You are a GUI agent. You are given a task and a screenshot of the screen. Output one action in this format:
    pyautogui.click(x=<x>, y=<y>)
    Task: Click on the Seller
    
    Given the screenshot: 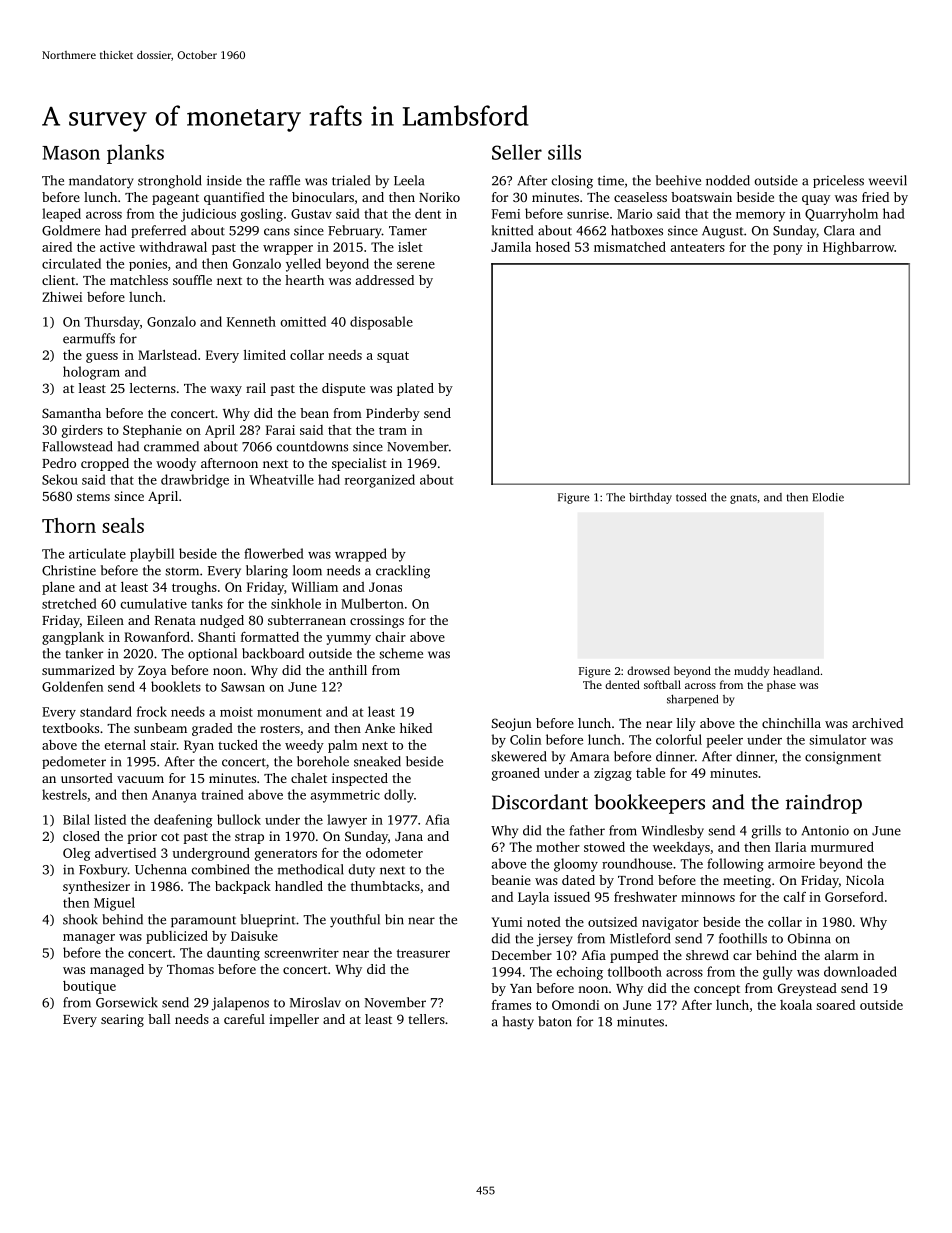 What is the action you would take?
    pyautogui.click(x=517, y=152)
